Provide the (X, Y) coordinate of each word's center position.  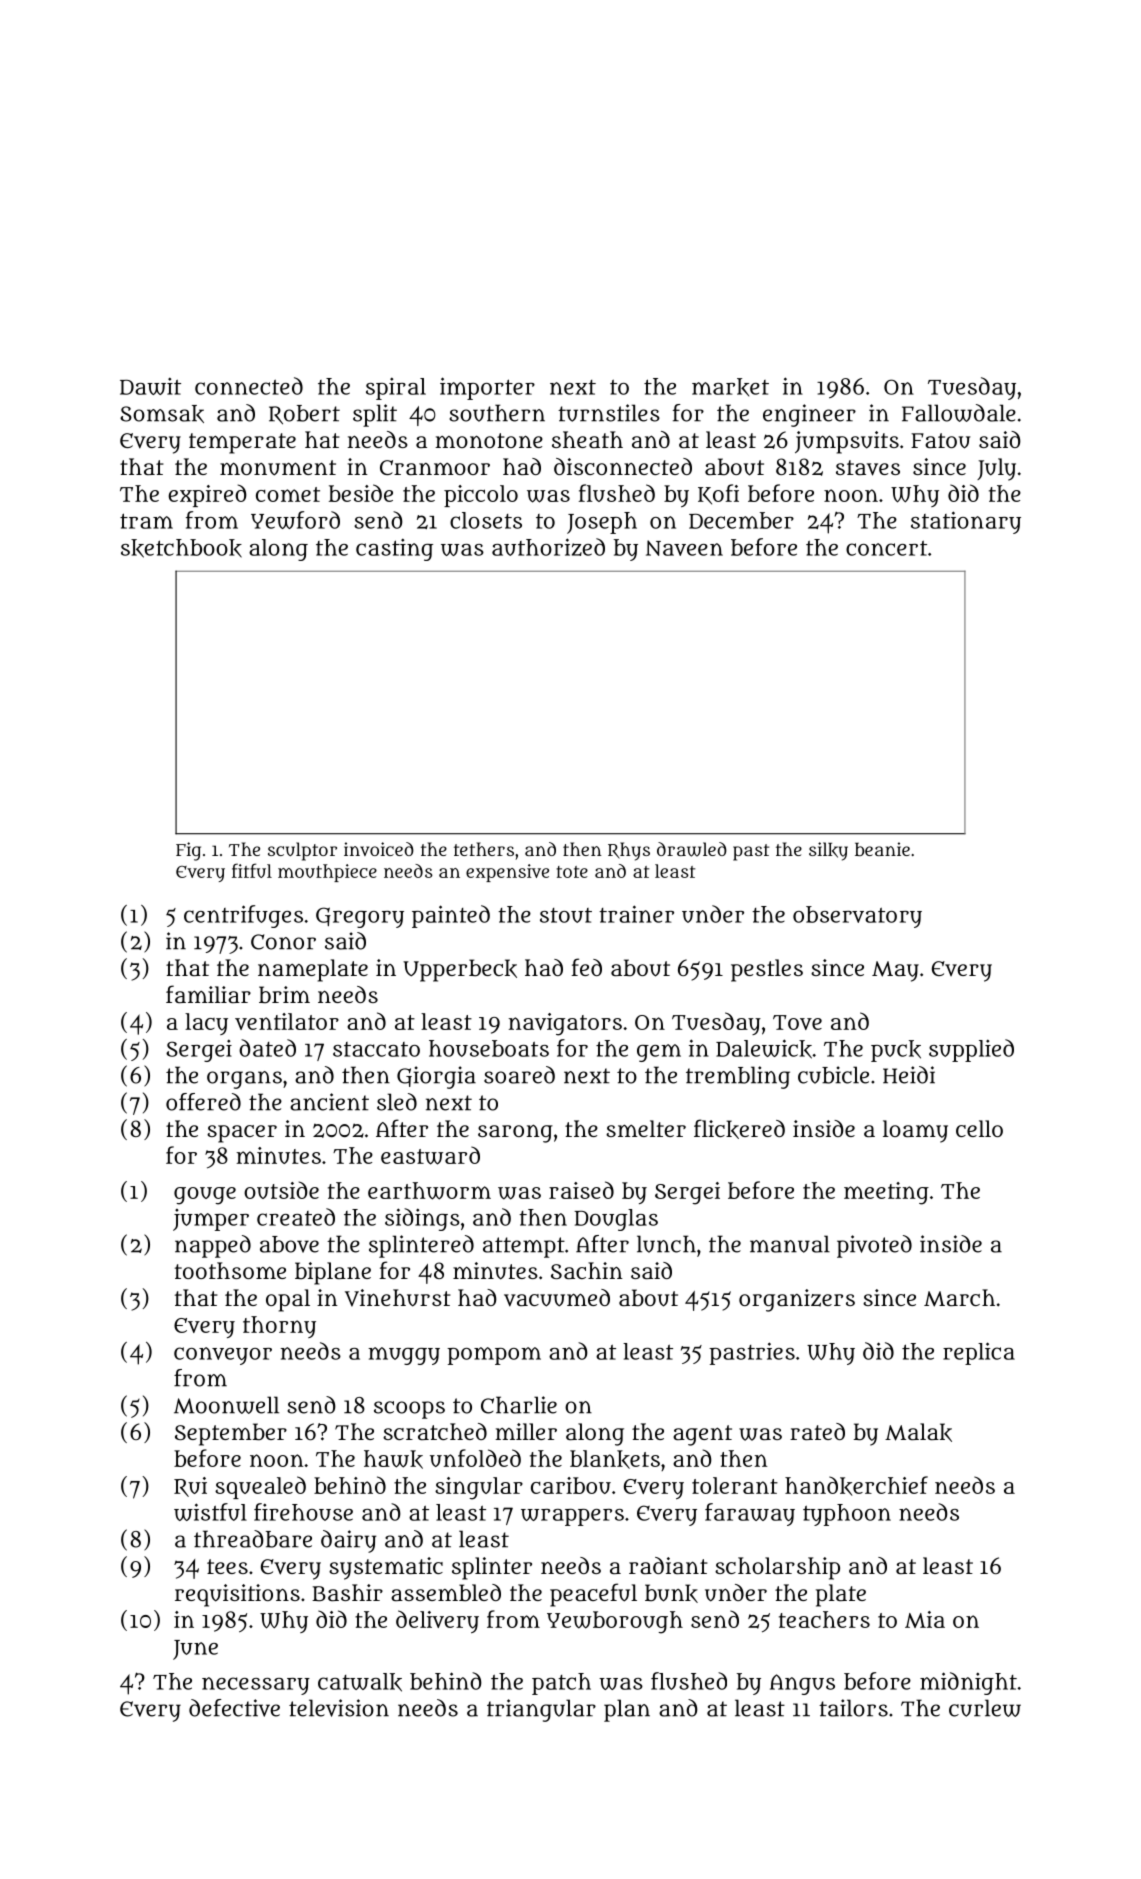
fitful (252, 870)
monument (278, 468)
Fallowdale (959, 413)
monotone (489, 440)
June (195, 1650)
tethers (484, 849)
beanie (882, 849)
